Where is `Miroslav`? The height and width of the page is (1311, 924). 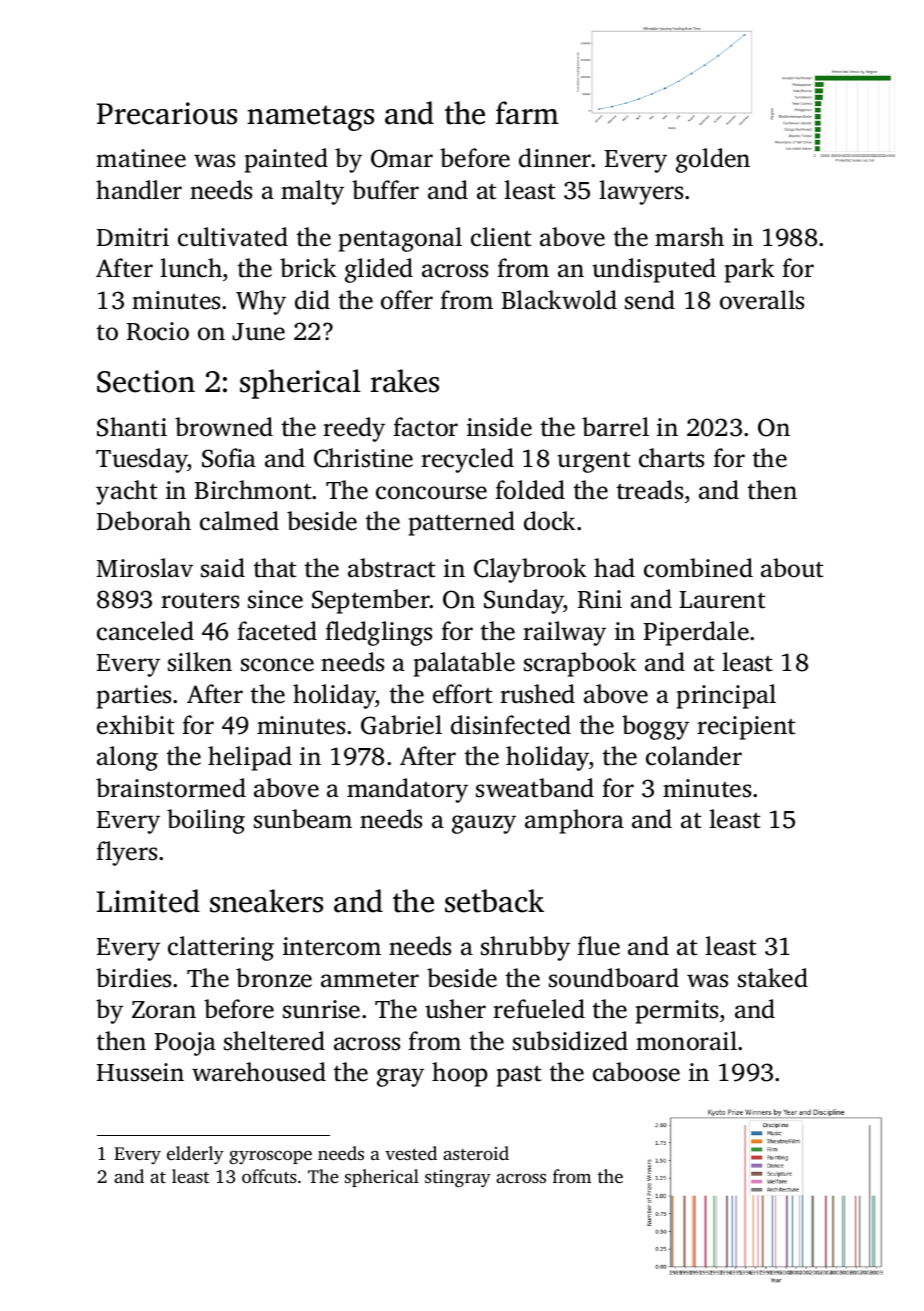 Miroslav is located at coordinates (144, 568).
